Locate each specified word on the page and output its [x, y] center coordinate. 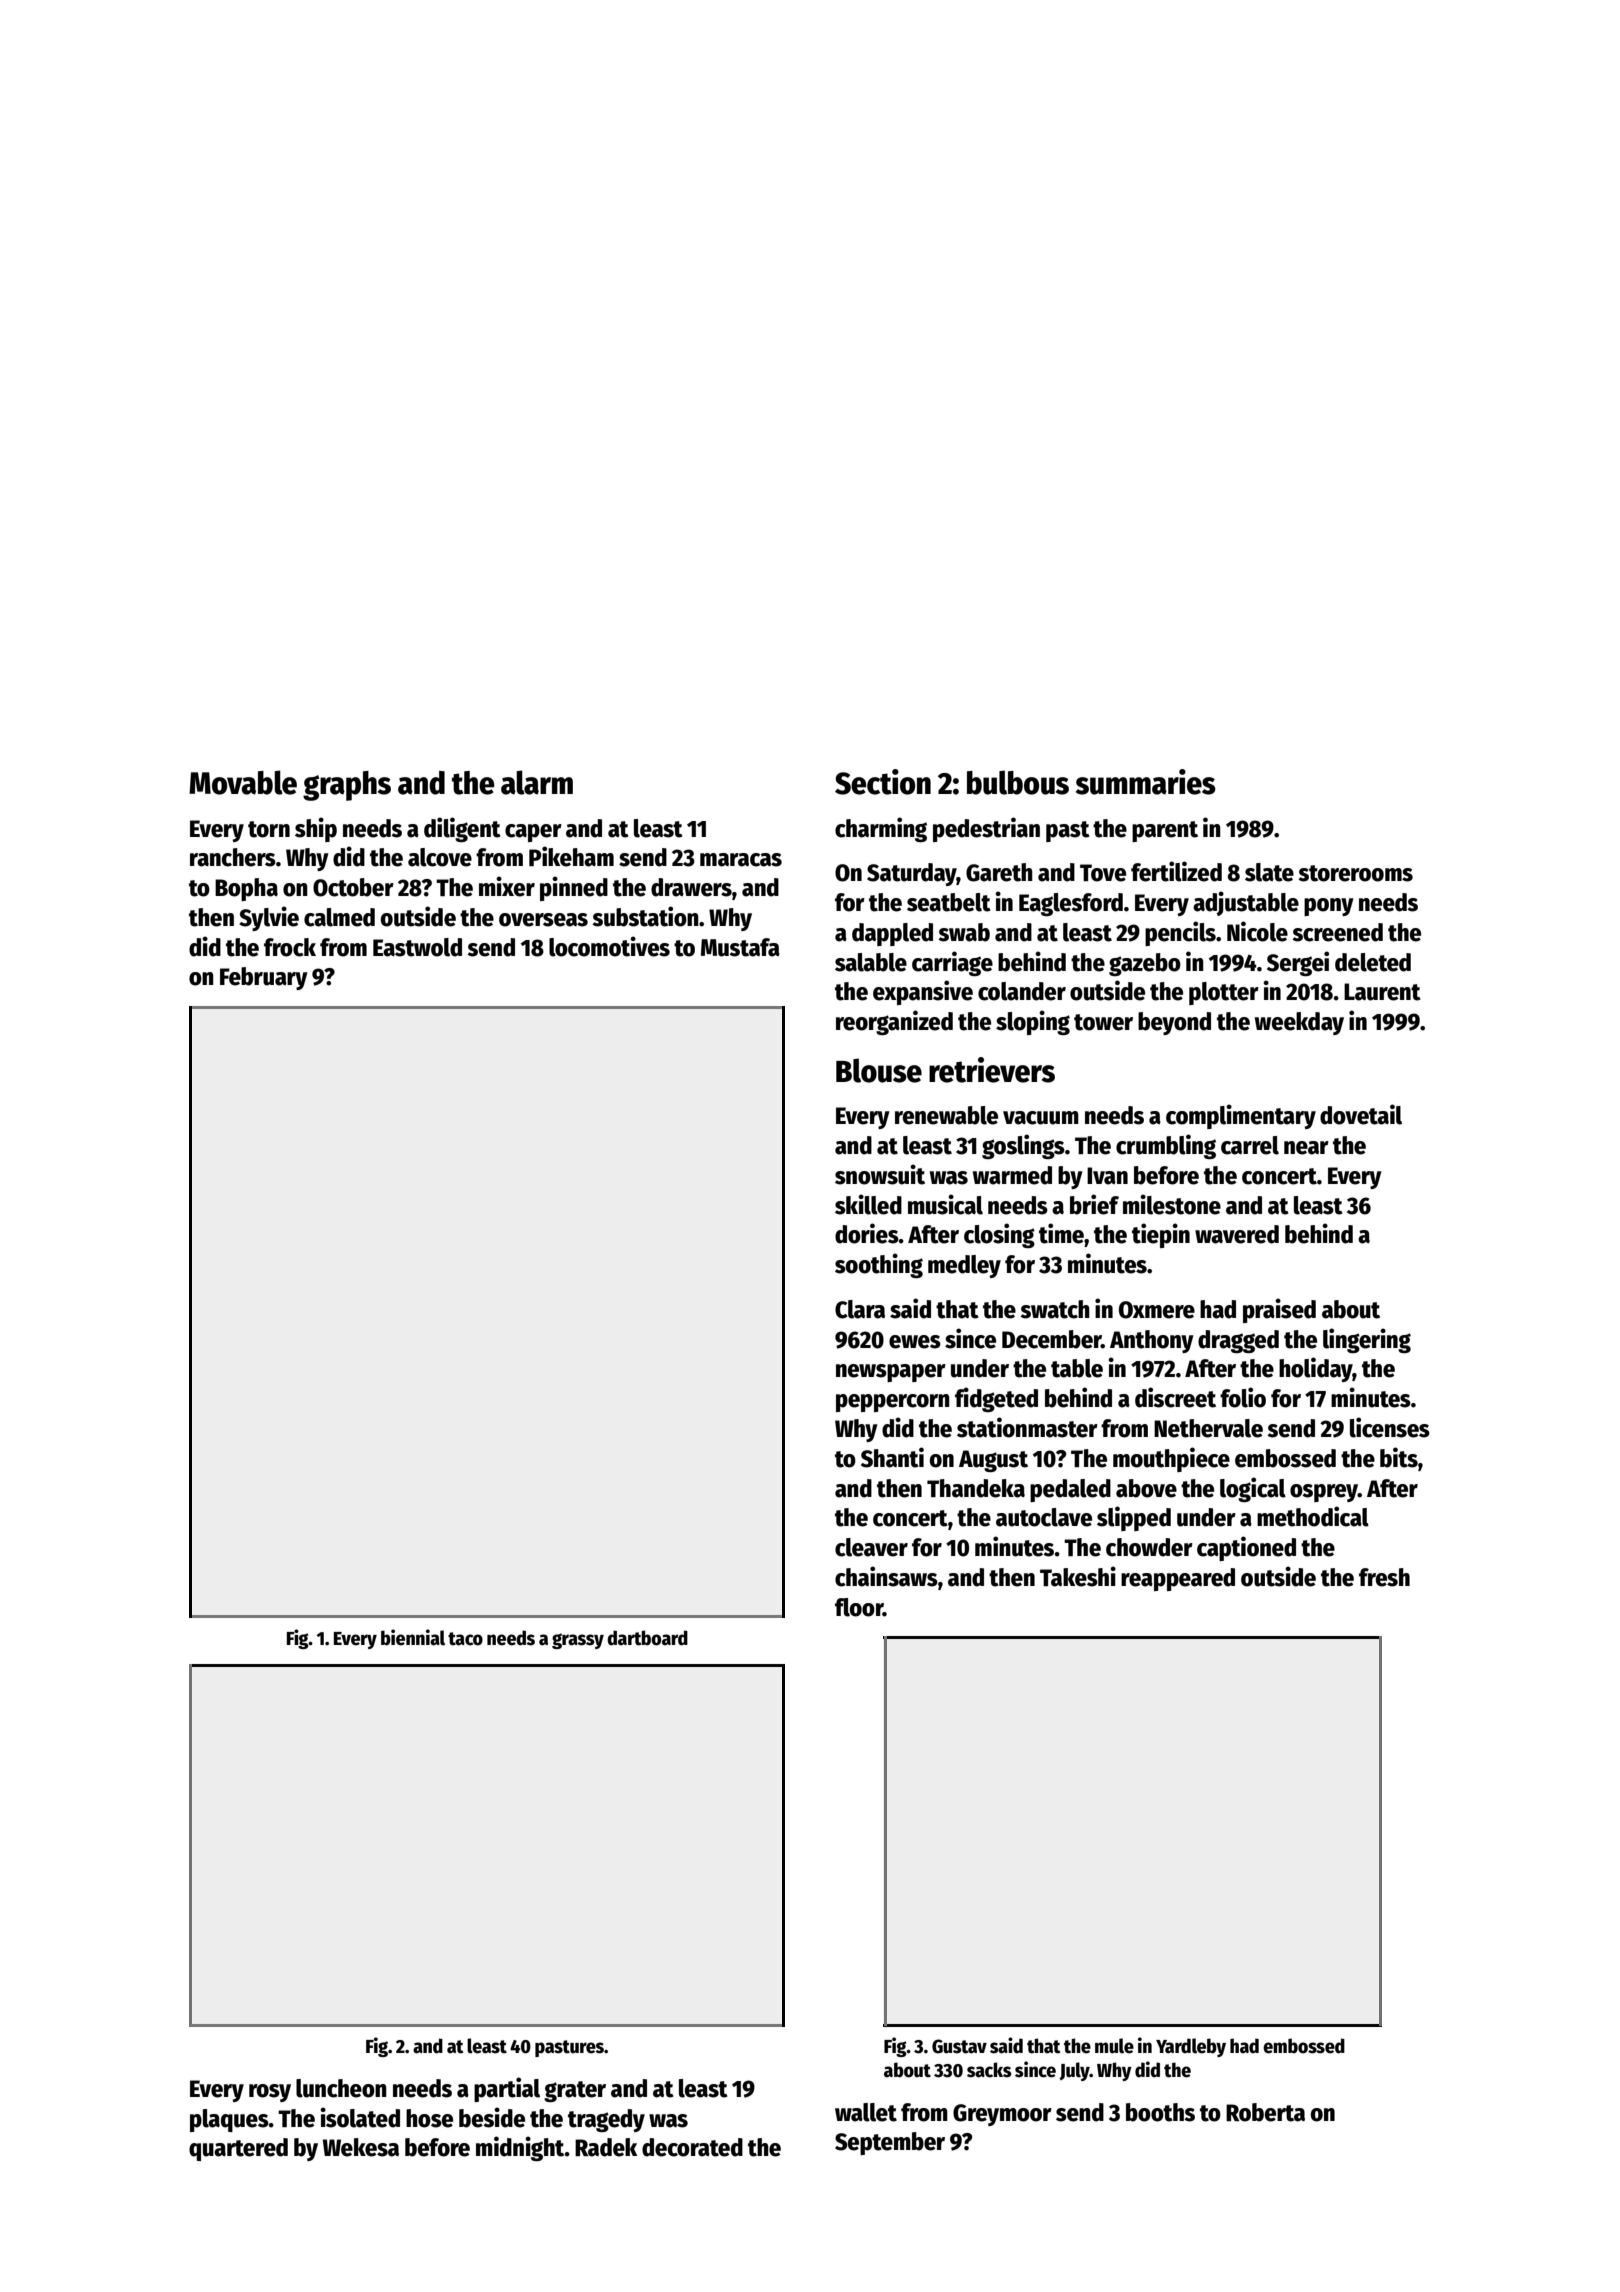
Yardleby [1191, 2047]
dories [867, 1233]
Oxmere [1157, 1310]
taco [465, 1639]
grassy [578, 1641]
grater [575, 2091]
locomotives [609, 946]
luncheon [341, 2088]
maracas [741, 860]
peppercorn [893, 1403]
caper [533, 833]
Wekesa [361, 2147]
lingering [1367, 1340]
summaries [1146, 782]
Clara [860, 1309]
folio [1243, 1397]
